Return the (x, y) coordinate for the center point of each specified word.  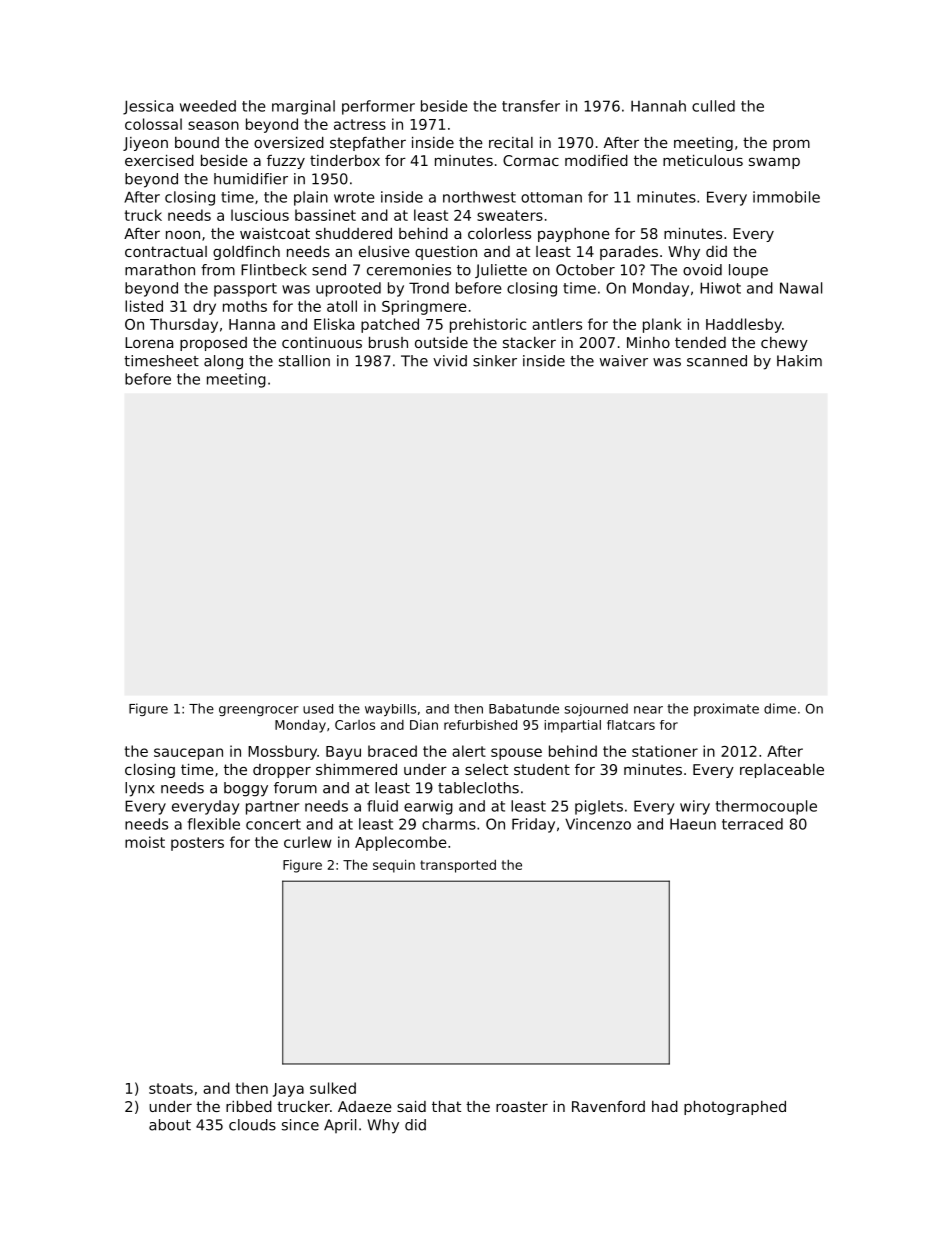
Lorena (149, 342)
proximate (726, 709)
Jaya (288, 1090)
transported (458, 866)
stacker (529, 342)
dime (780, 708)
